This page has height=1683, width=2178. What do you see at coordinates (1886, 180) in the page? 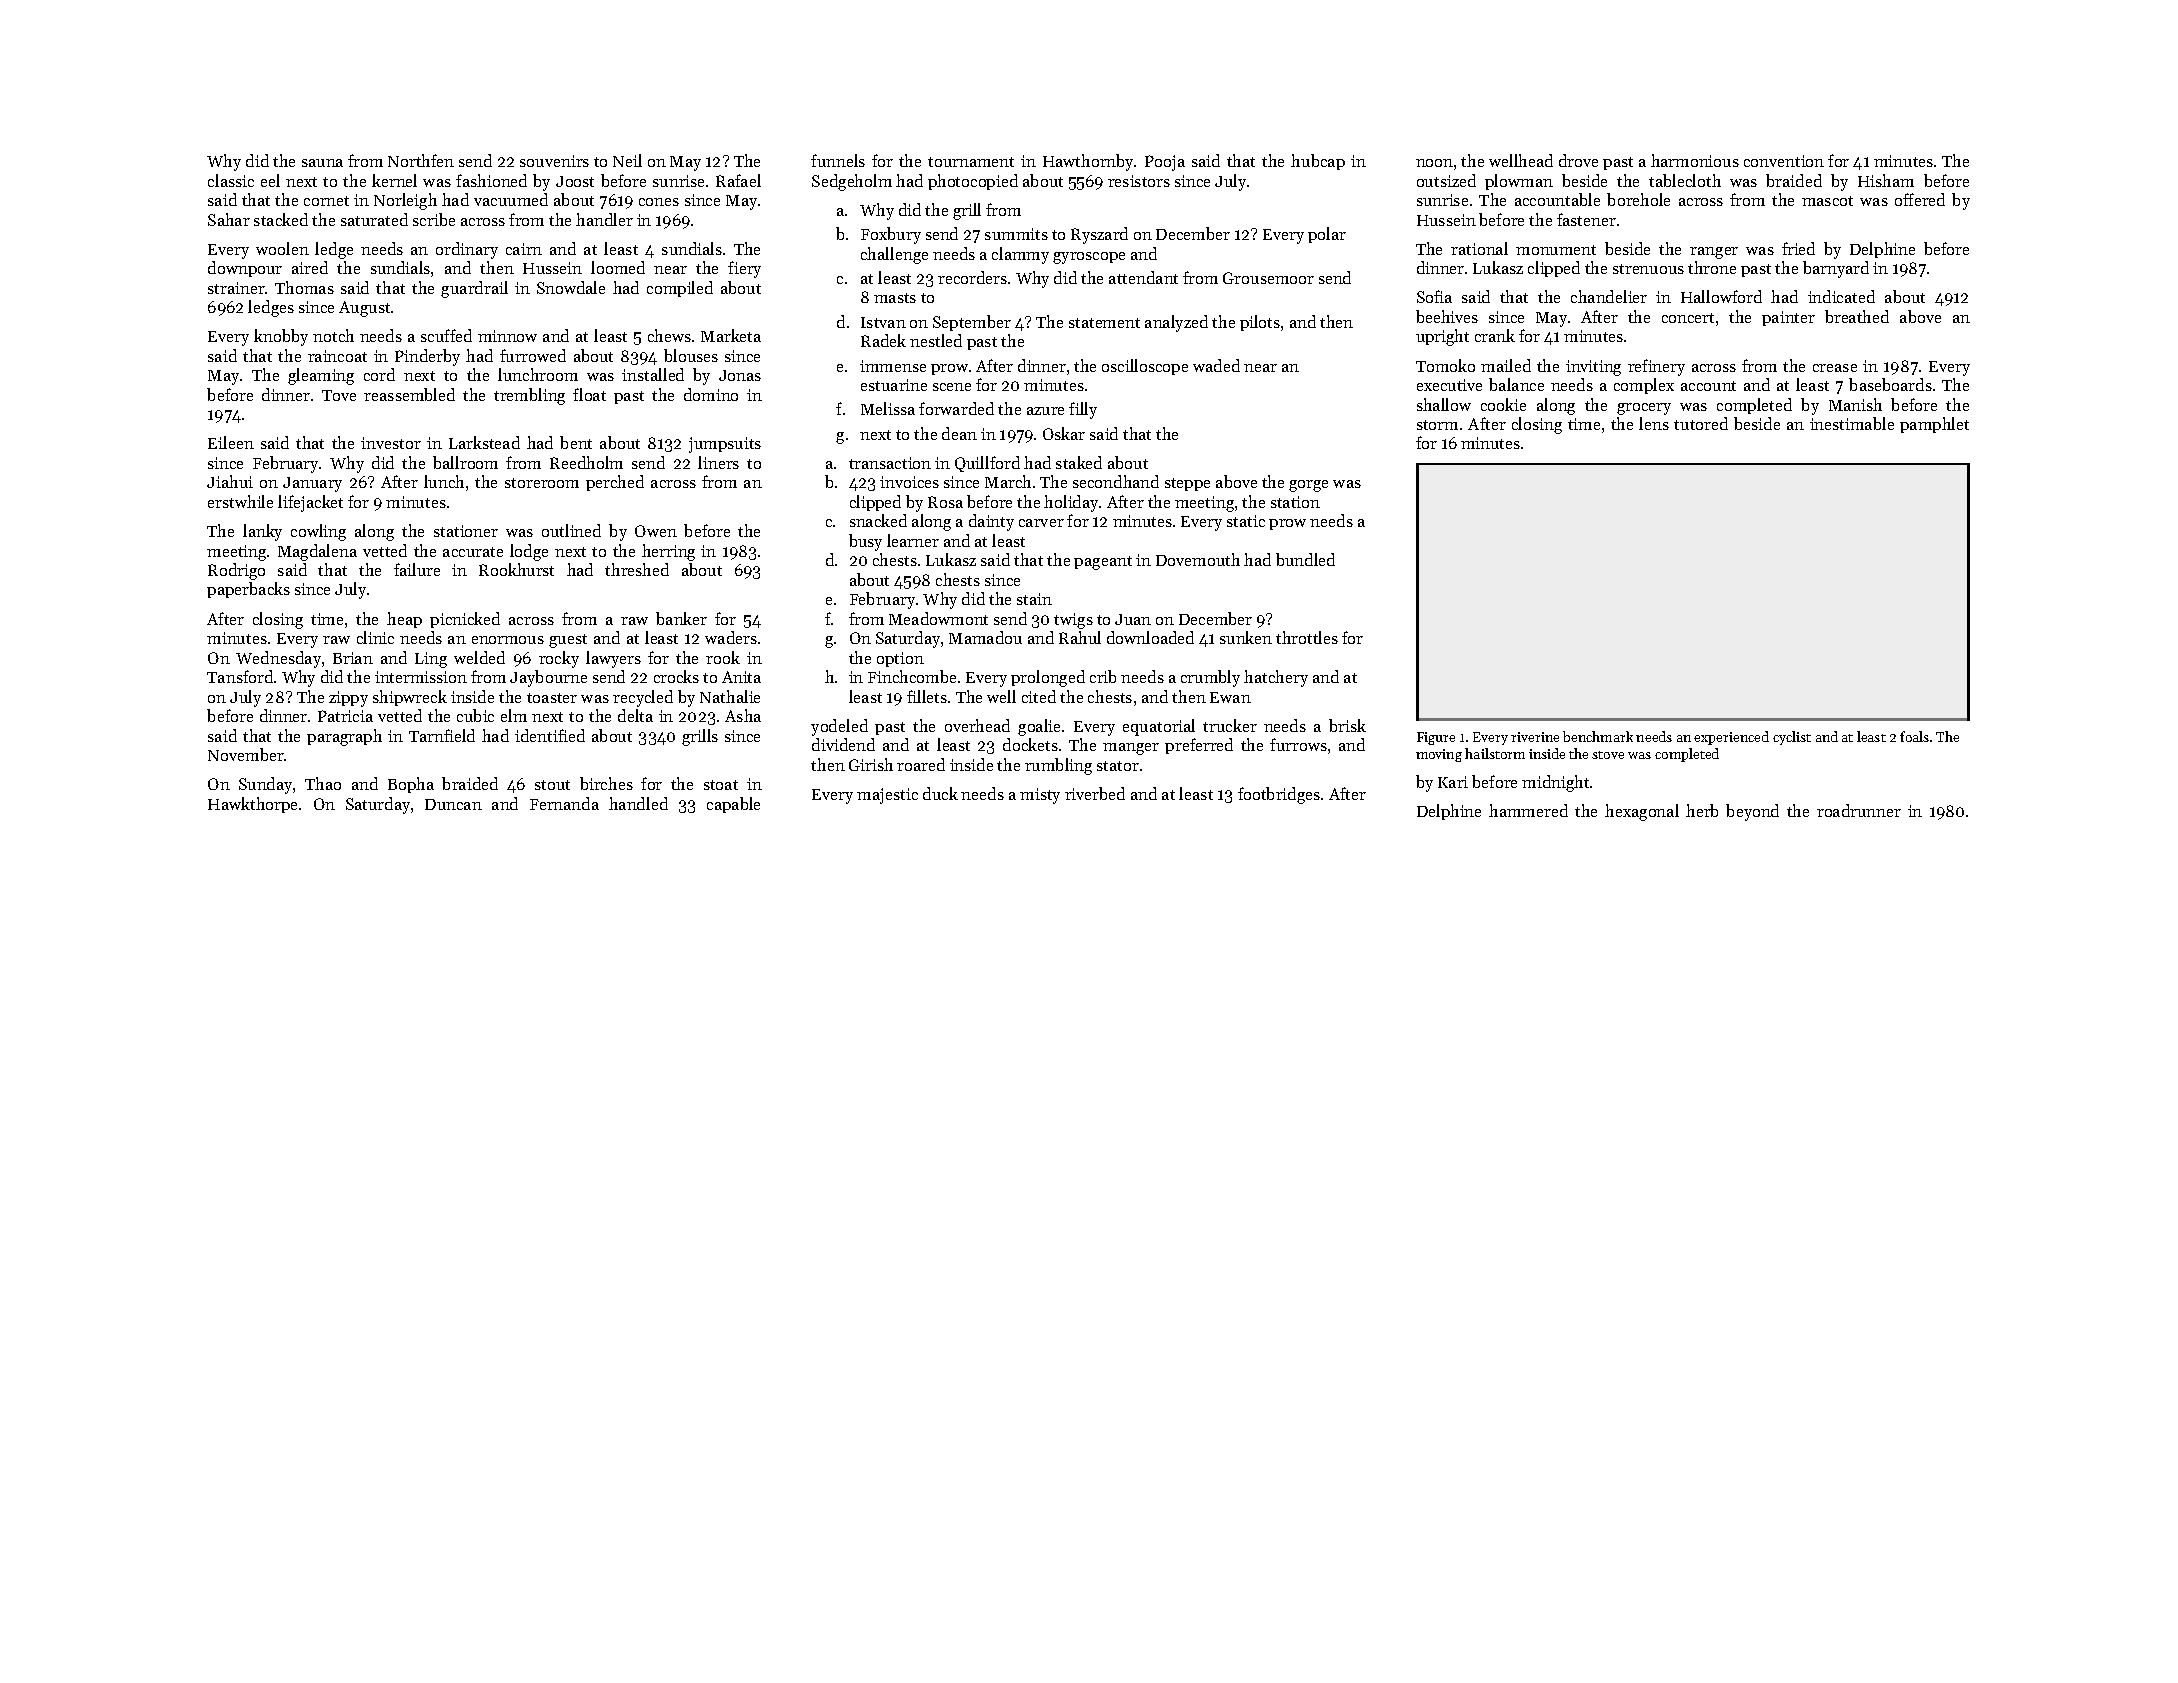
I see `Hisham` at bounding box center [1886, 180].
